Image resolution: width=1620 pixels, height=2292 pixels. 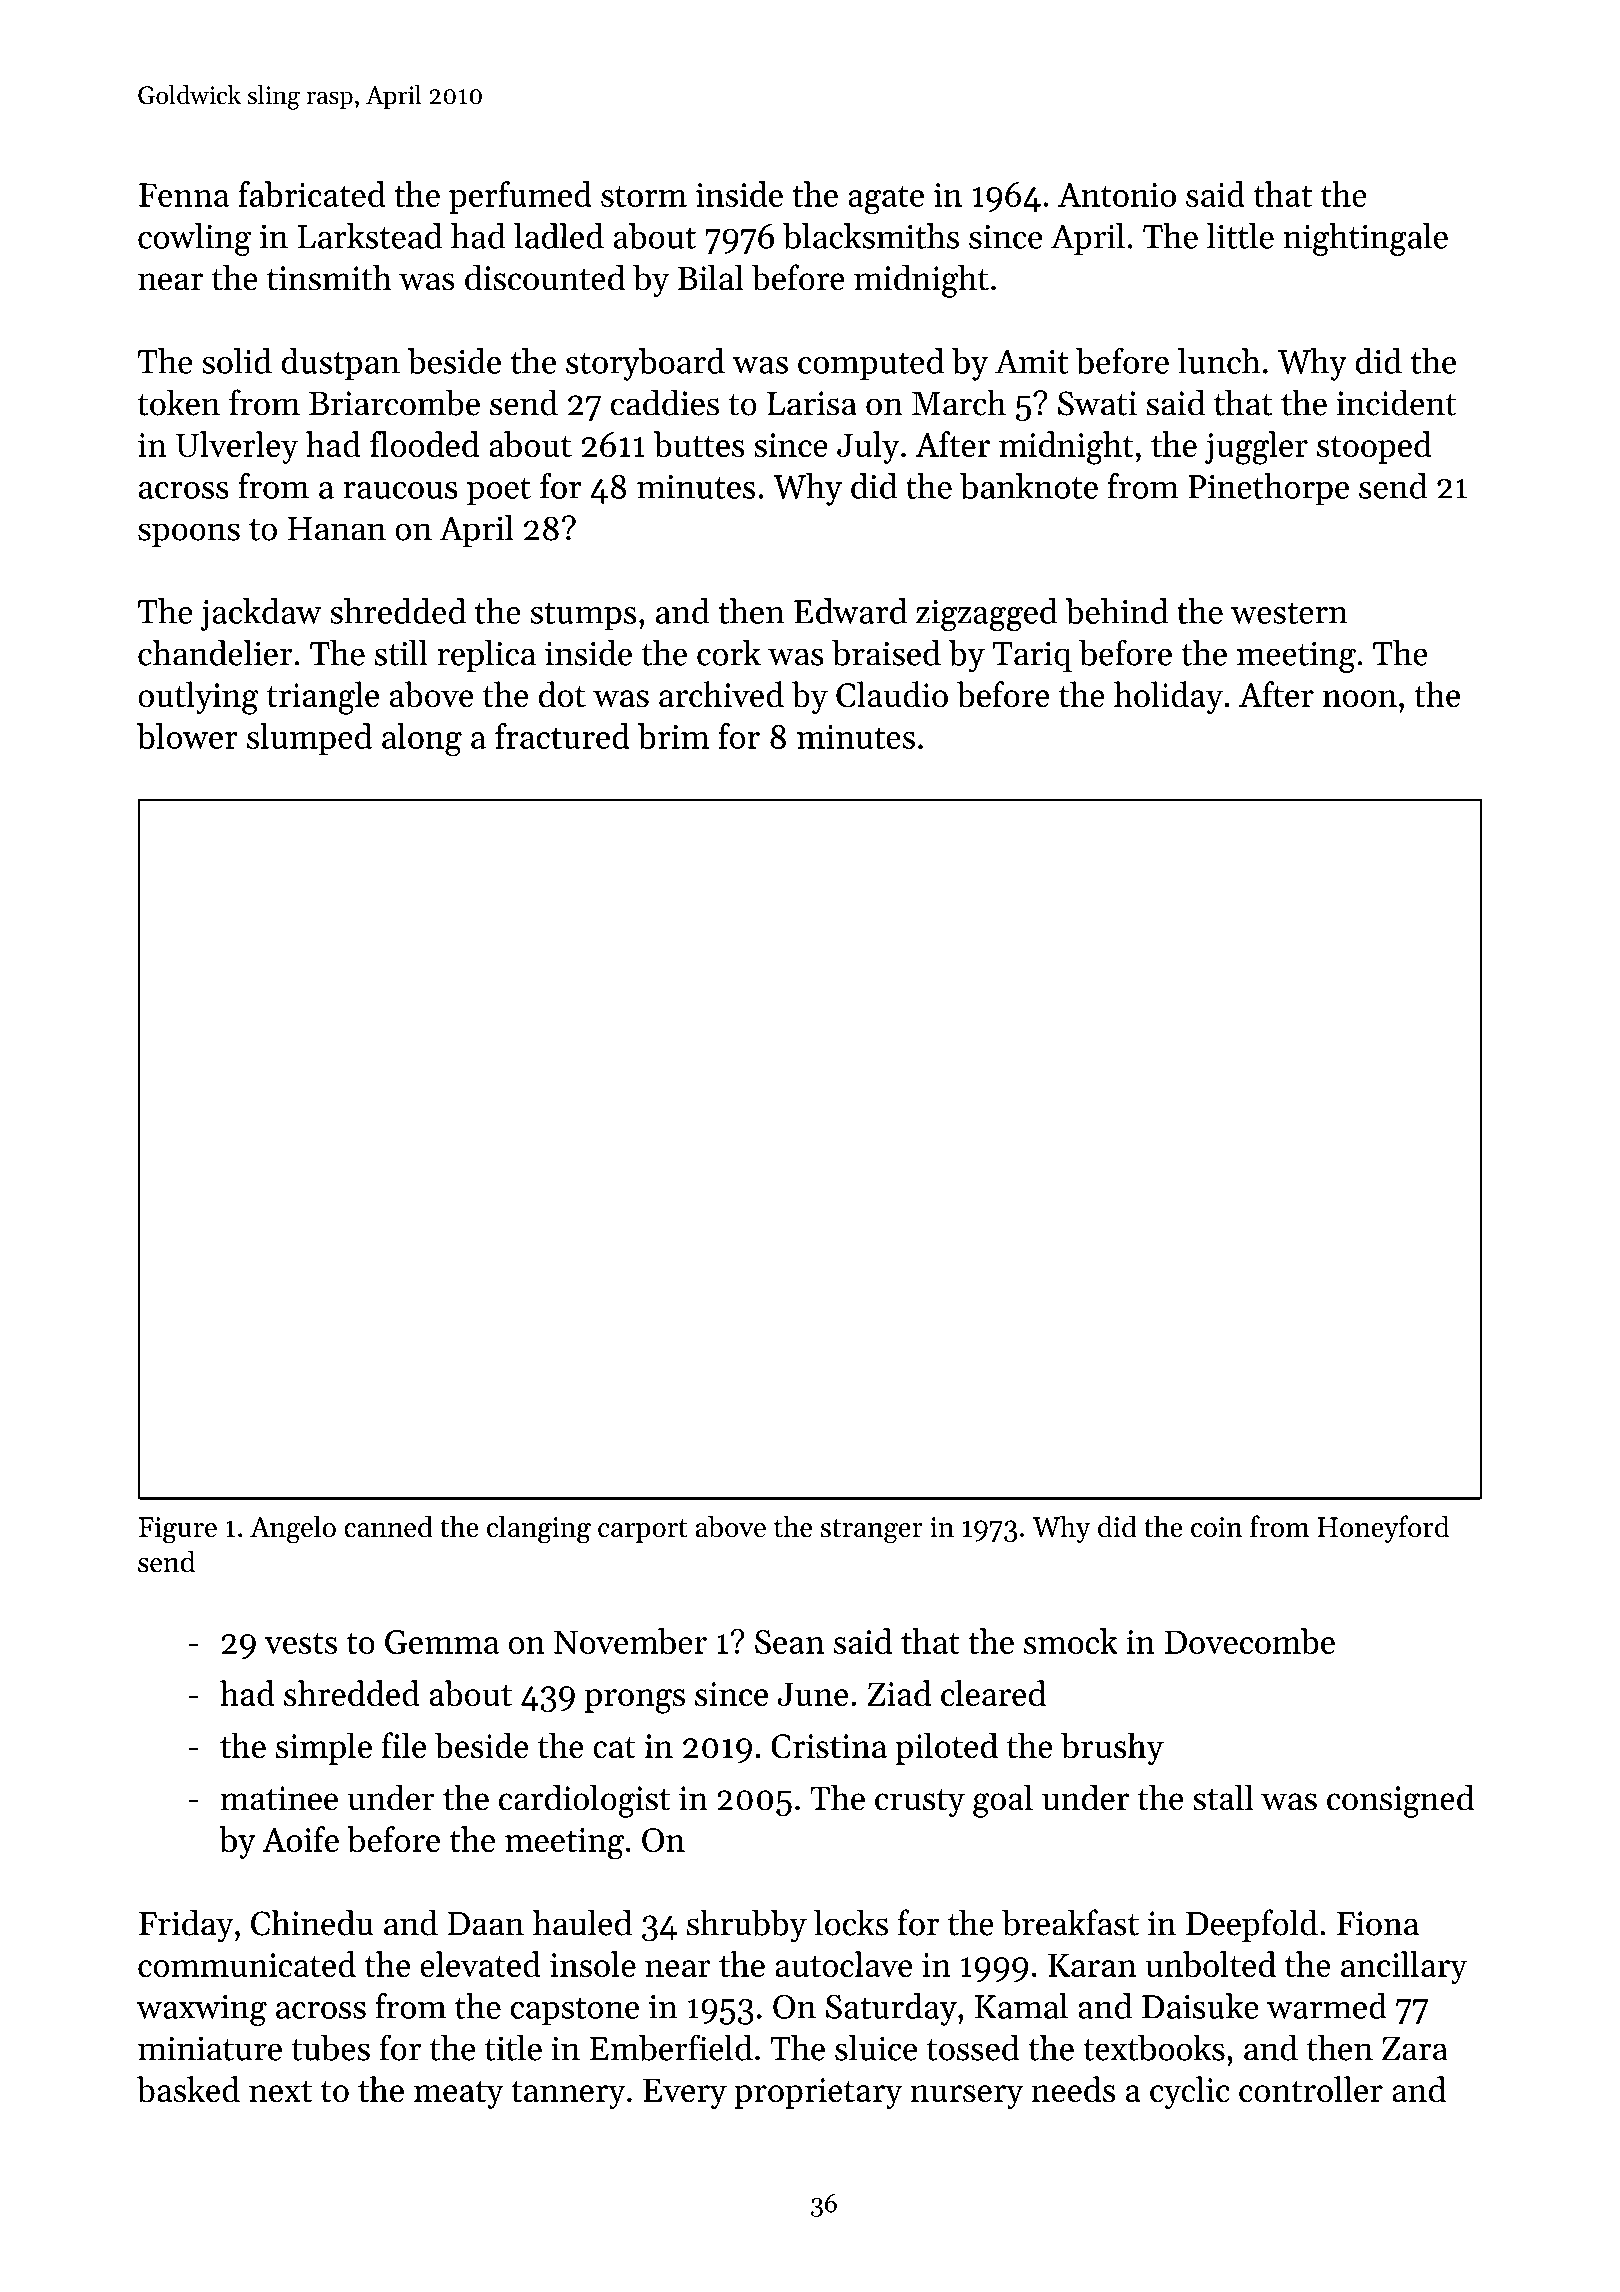 I want to click on agate, so click(x=886, y=200).
